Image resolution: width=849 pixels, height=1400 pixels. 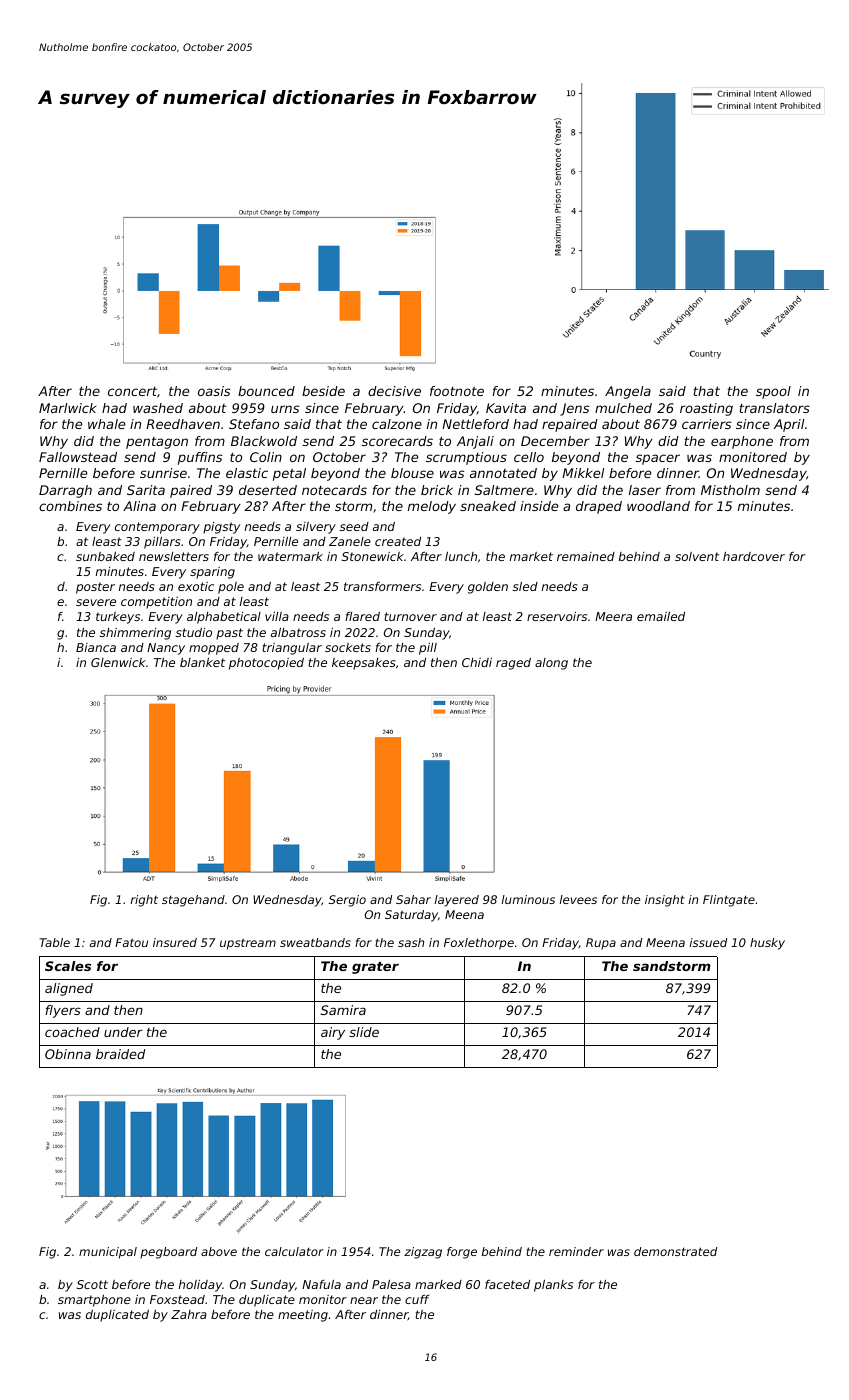 I want to click on emailed, so click(x=661, y=616).
